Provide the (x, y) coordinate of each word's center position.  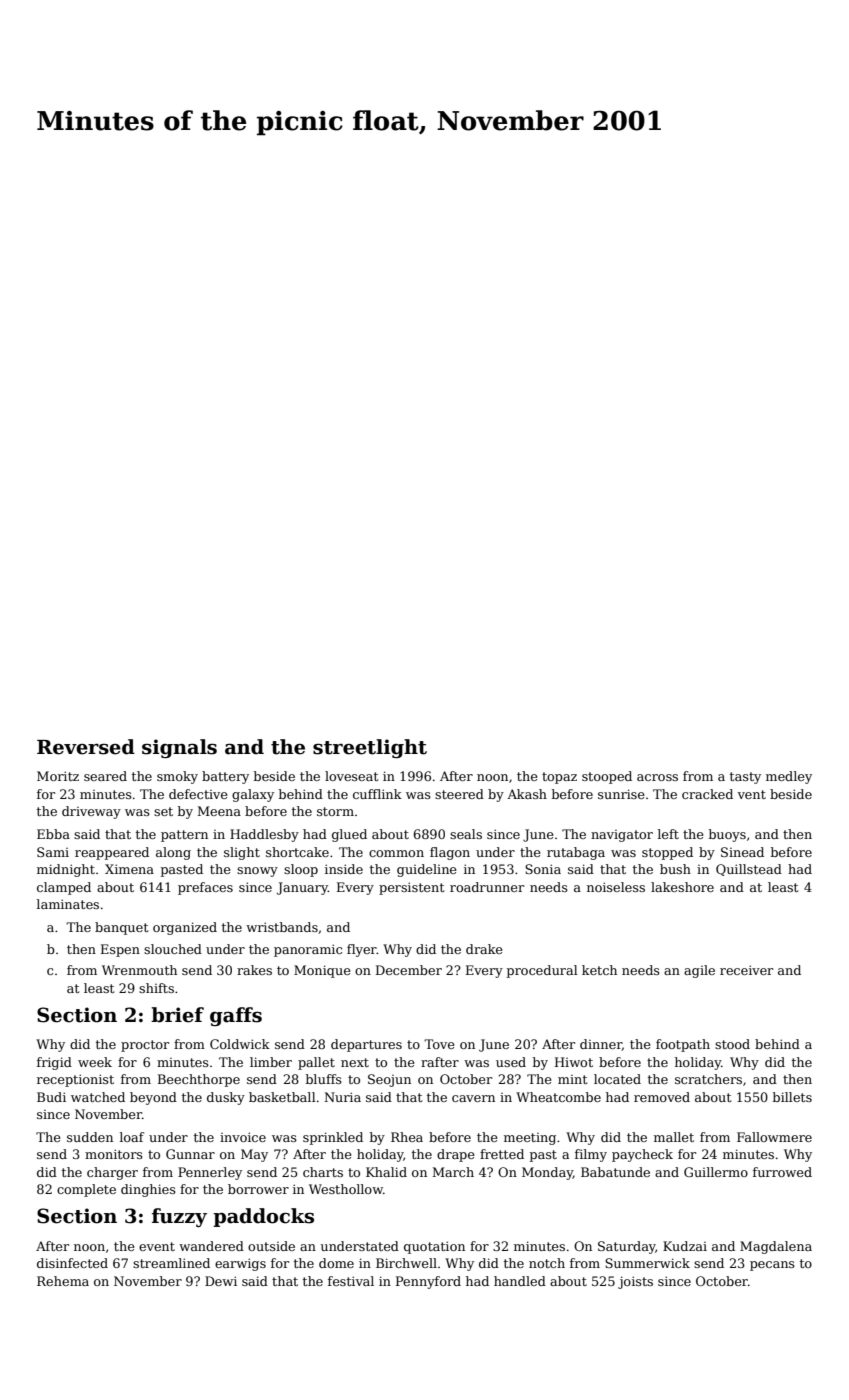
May (254, 1155)
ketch (599, 970)
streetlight (370, 748)
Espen (120, 950)
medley (789, 777)
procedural (542, 971)
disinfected (72, 1263)
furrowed (782, 1172)
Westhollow (346, 1189)
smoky (177, 777)
